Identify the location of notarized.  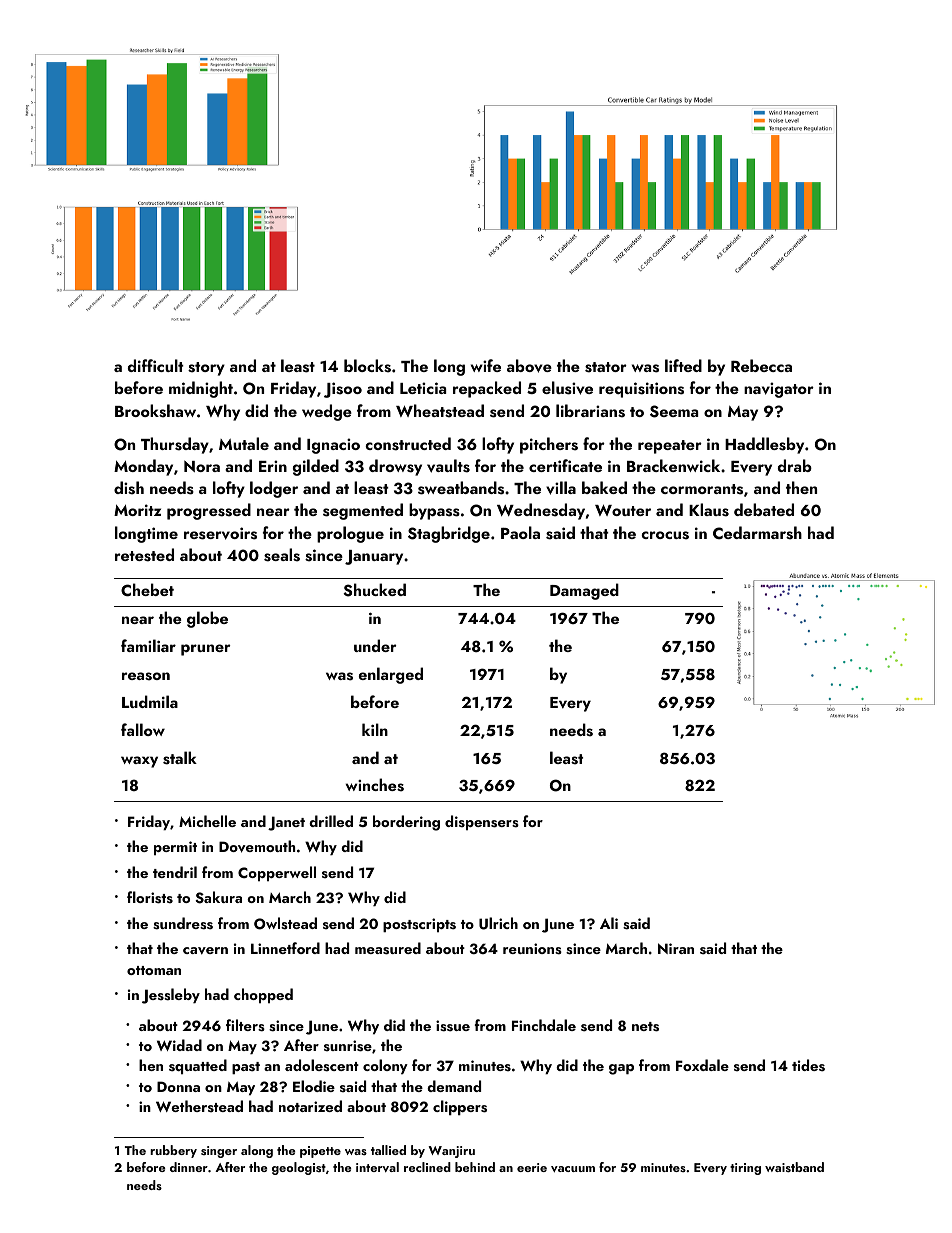
(310, 1106).
